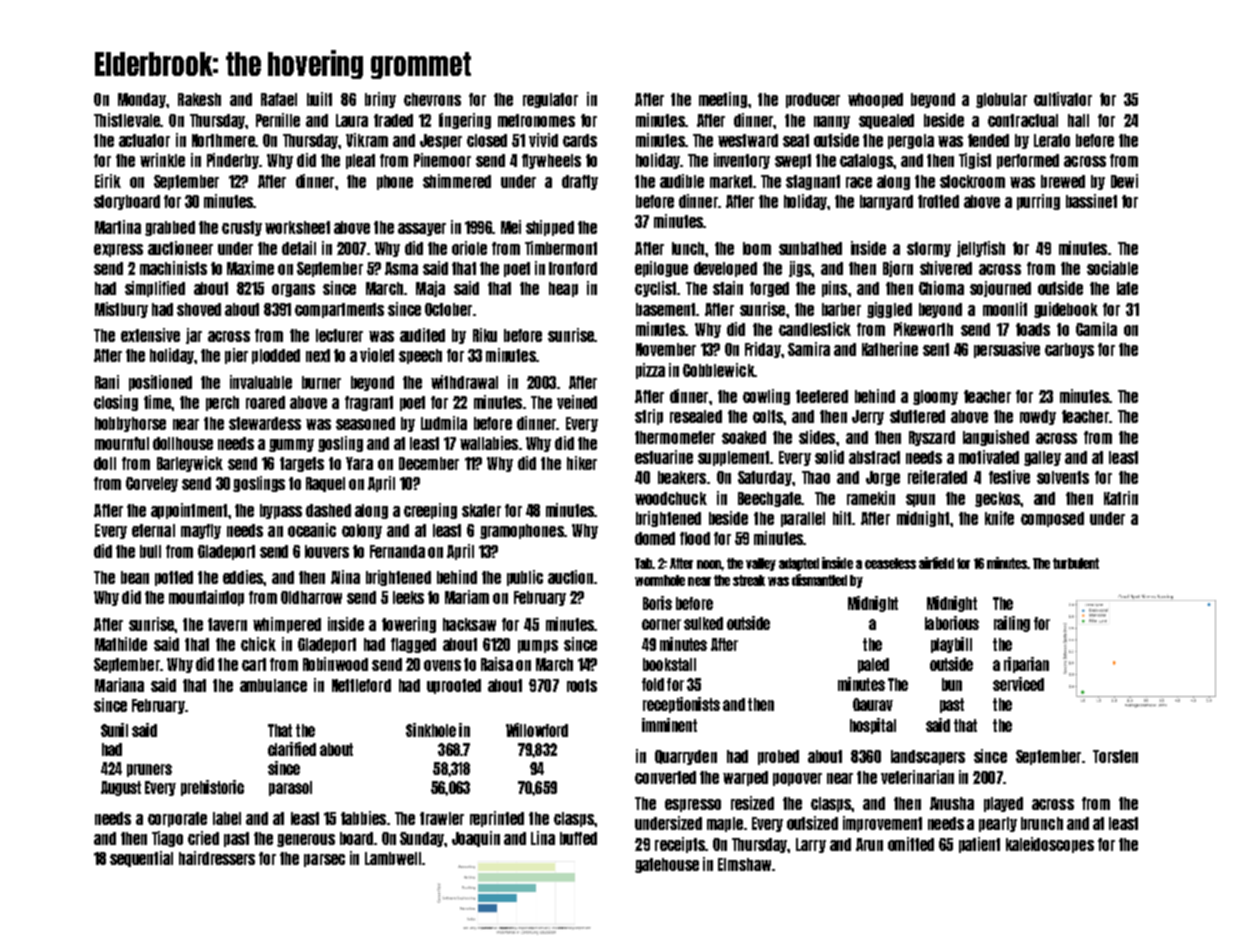  I want to click on pleat, so click(360, 161).
